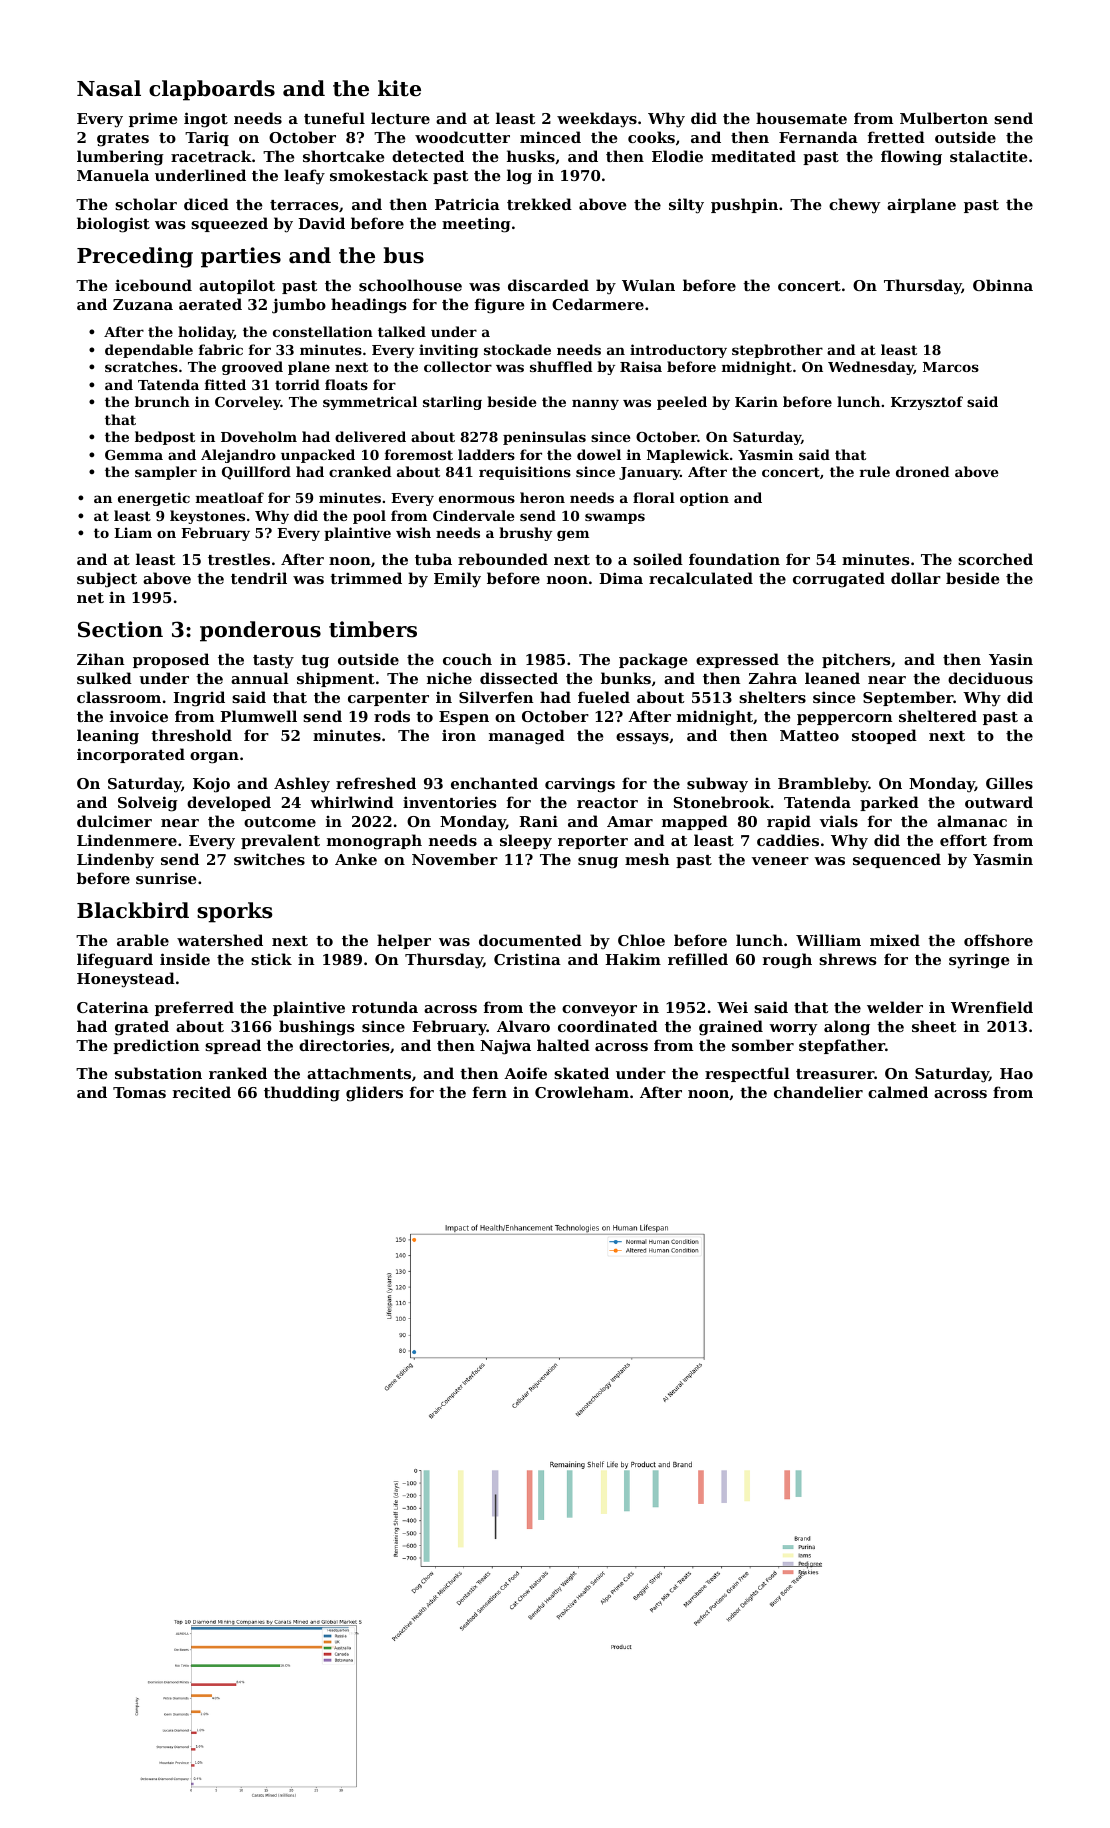 Image resolution: width=1110 pixels, height=1828 pixels. Describe the element at coordinates (302, 1094) in the screenshot. I see `thudding` at that location.
